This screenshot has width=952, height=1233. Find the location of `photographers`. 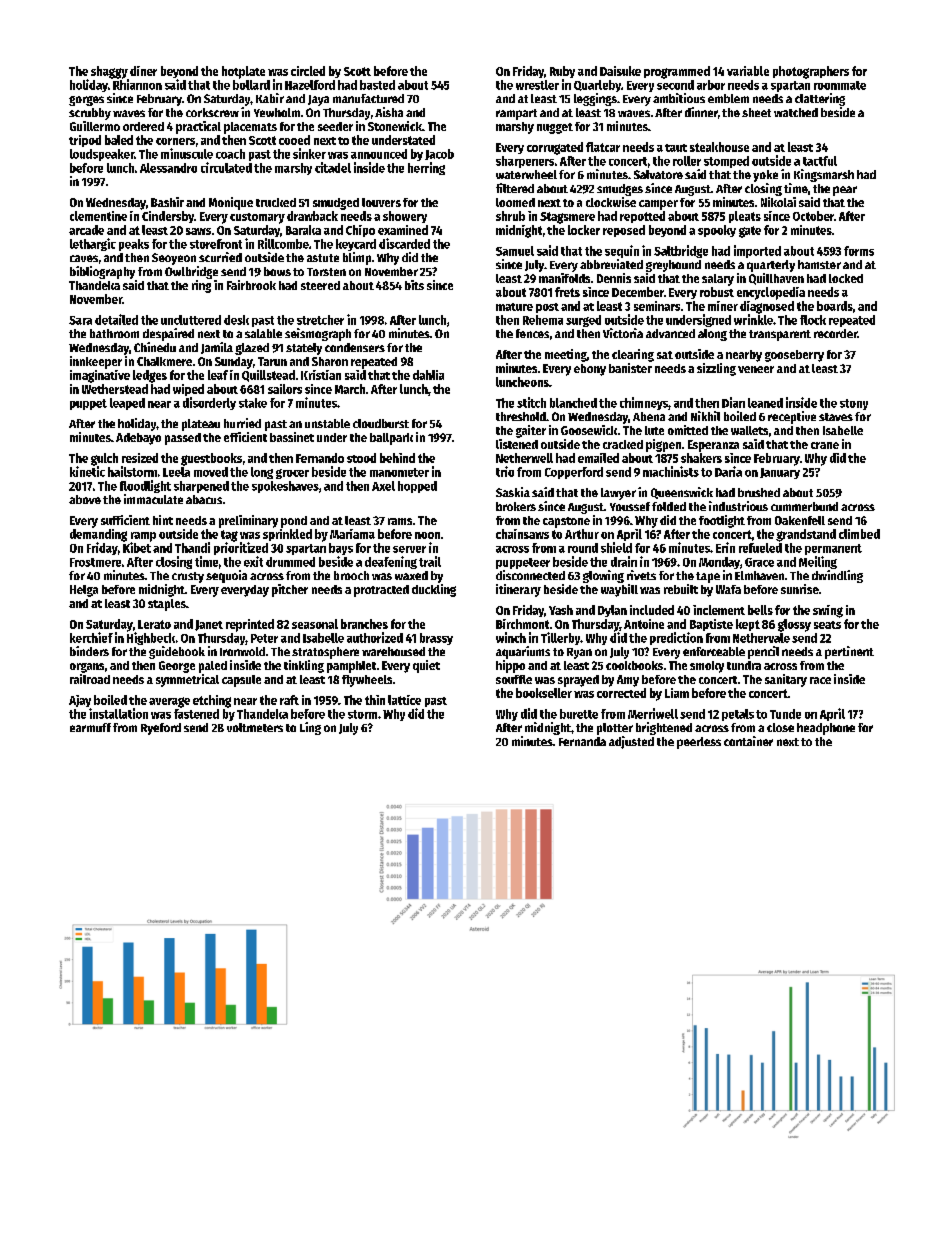

photographers is located at coordinates (811, 72).
